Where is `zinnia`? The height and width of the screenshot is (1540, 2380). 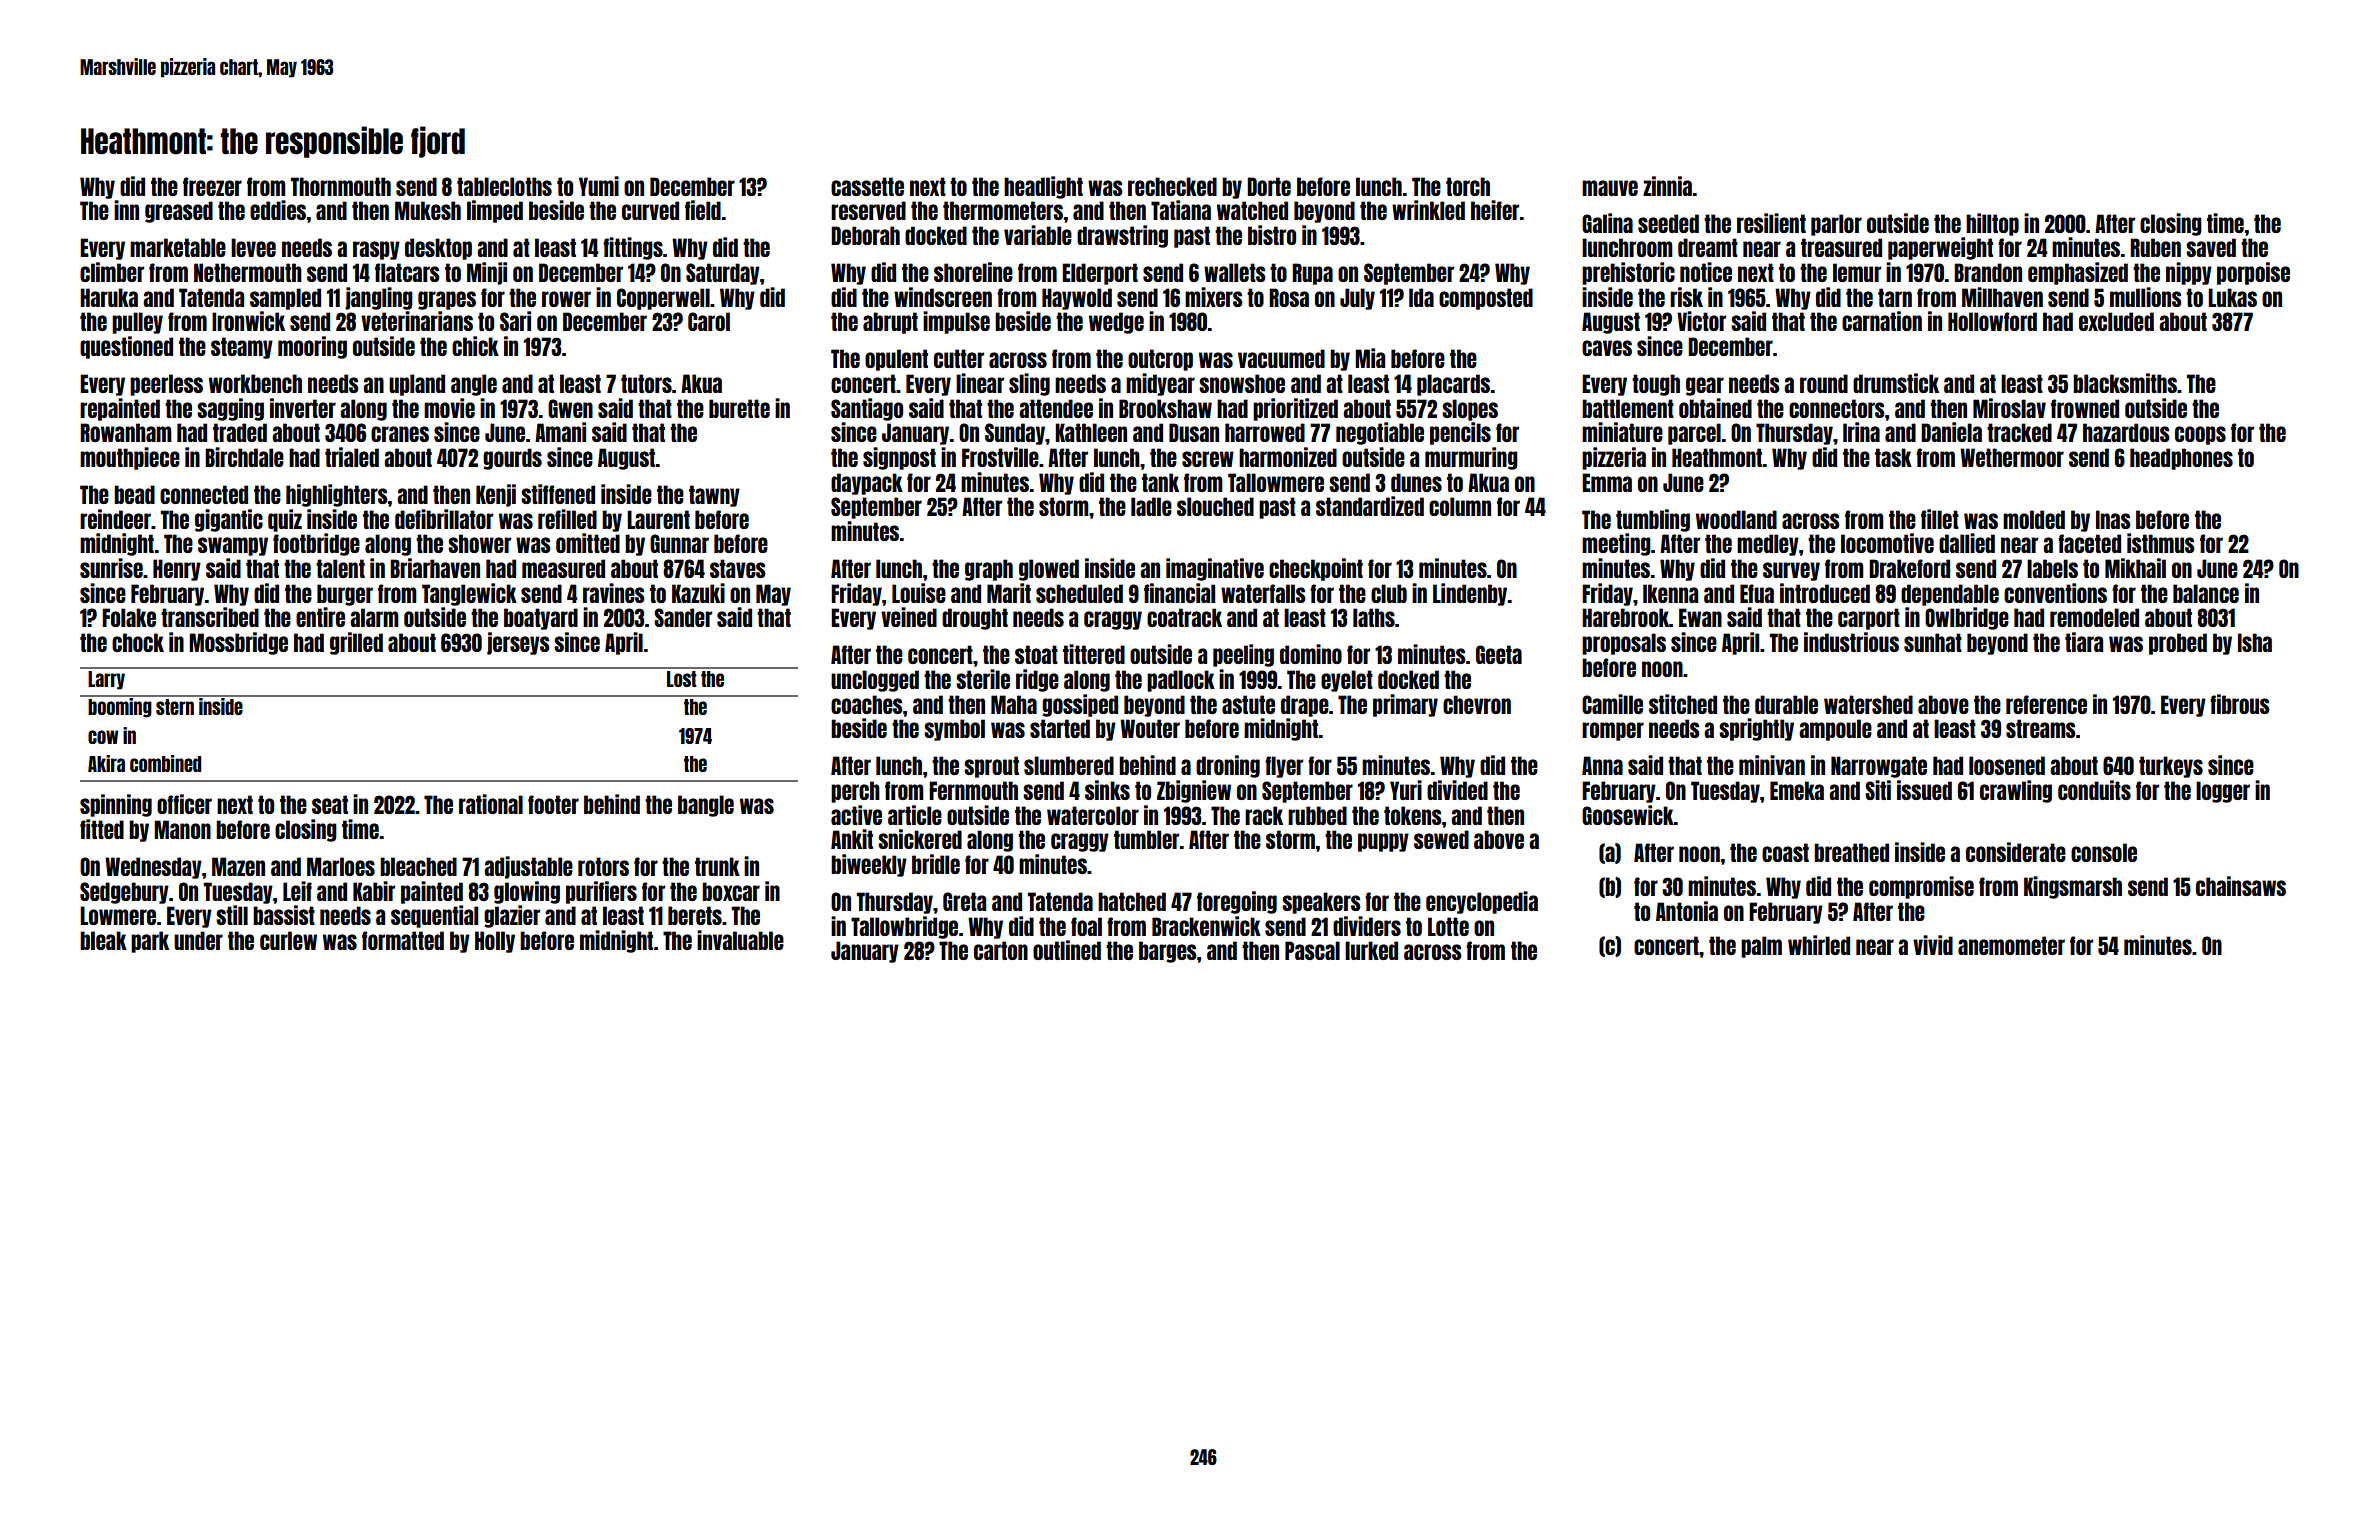 zinnia is located at coordinates (1667, 186).
